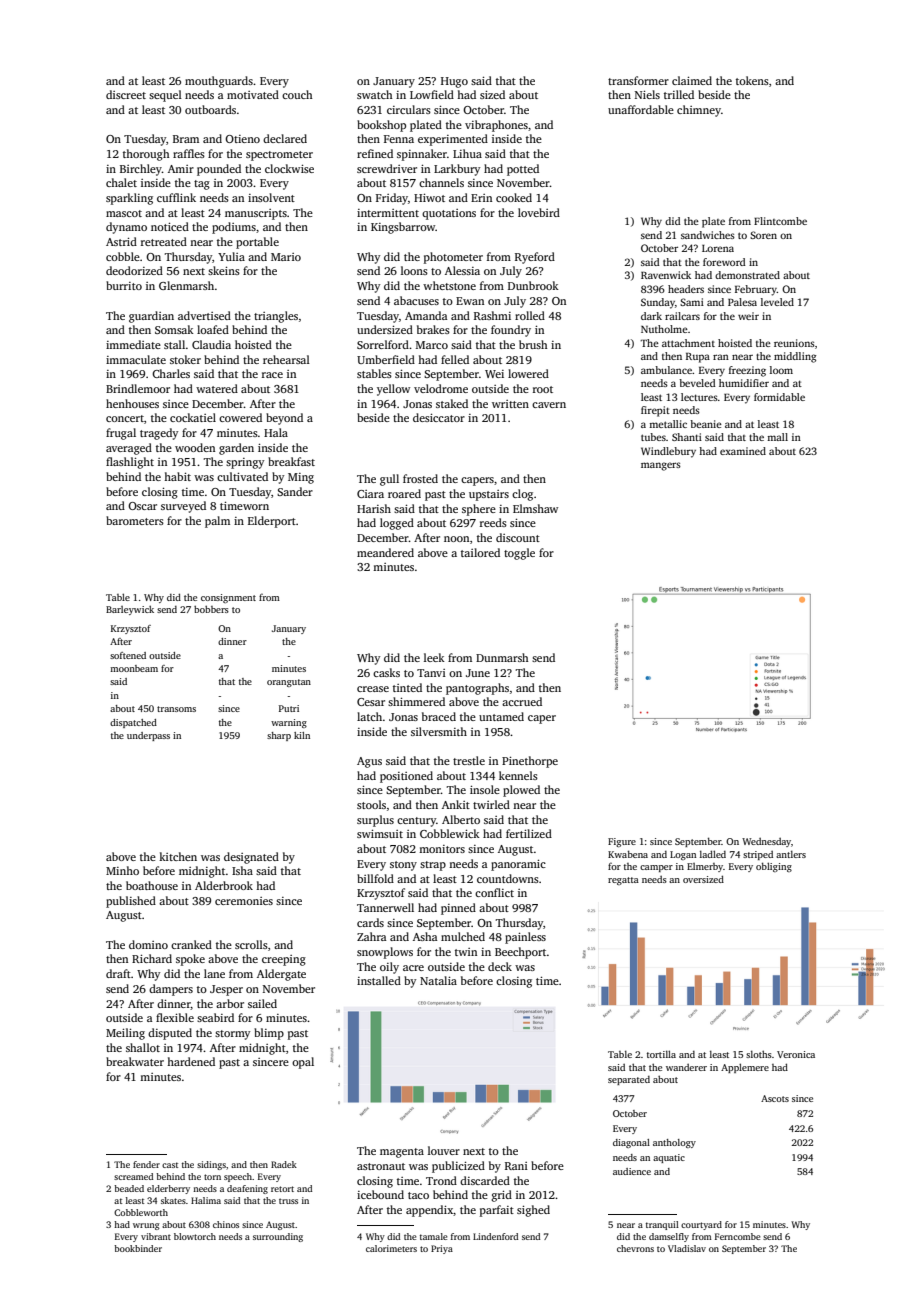 Image resolution: width=924 pixels, height=1308 pixels. I want to click on underpass, so click(148, 736).
